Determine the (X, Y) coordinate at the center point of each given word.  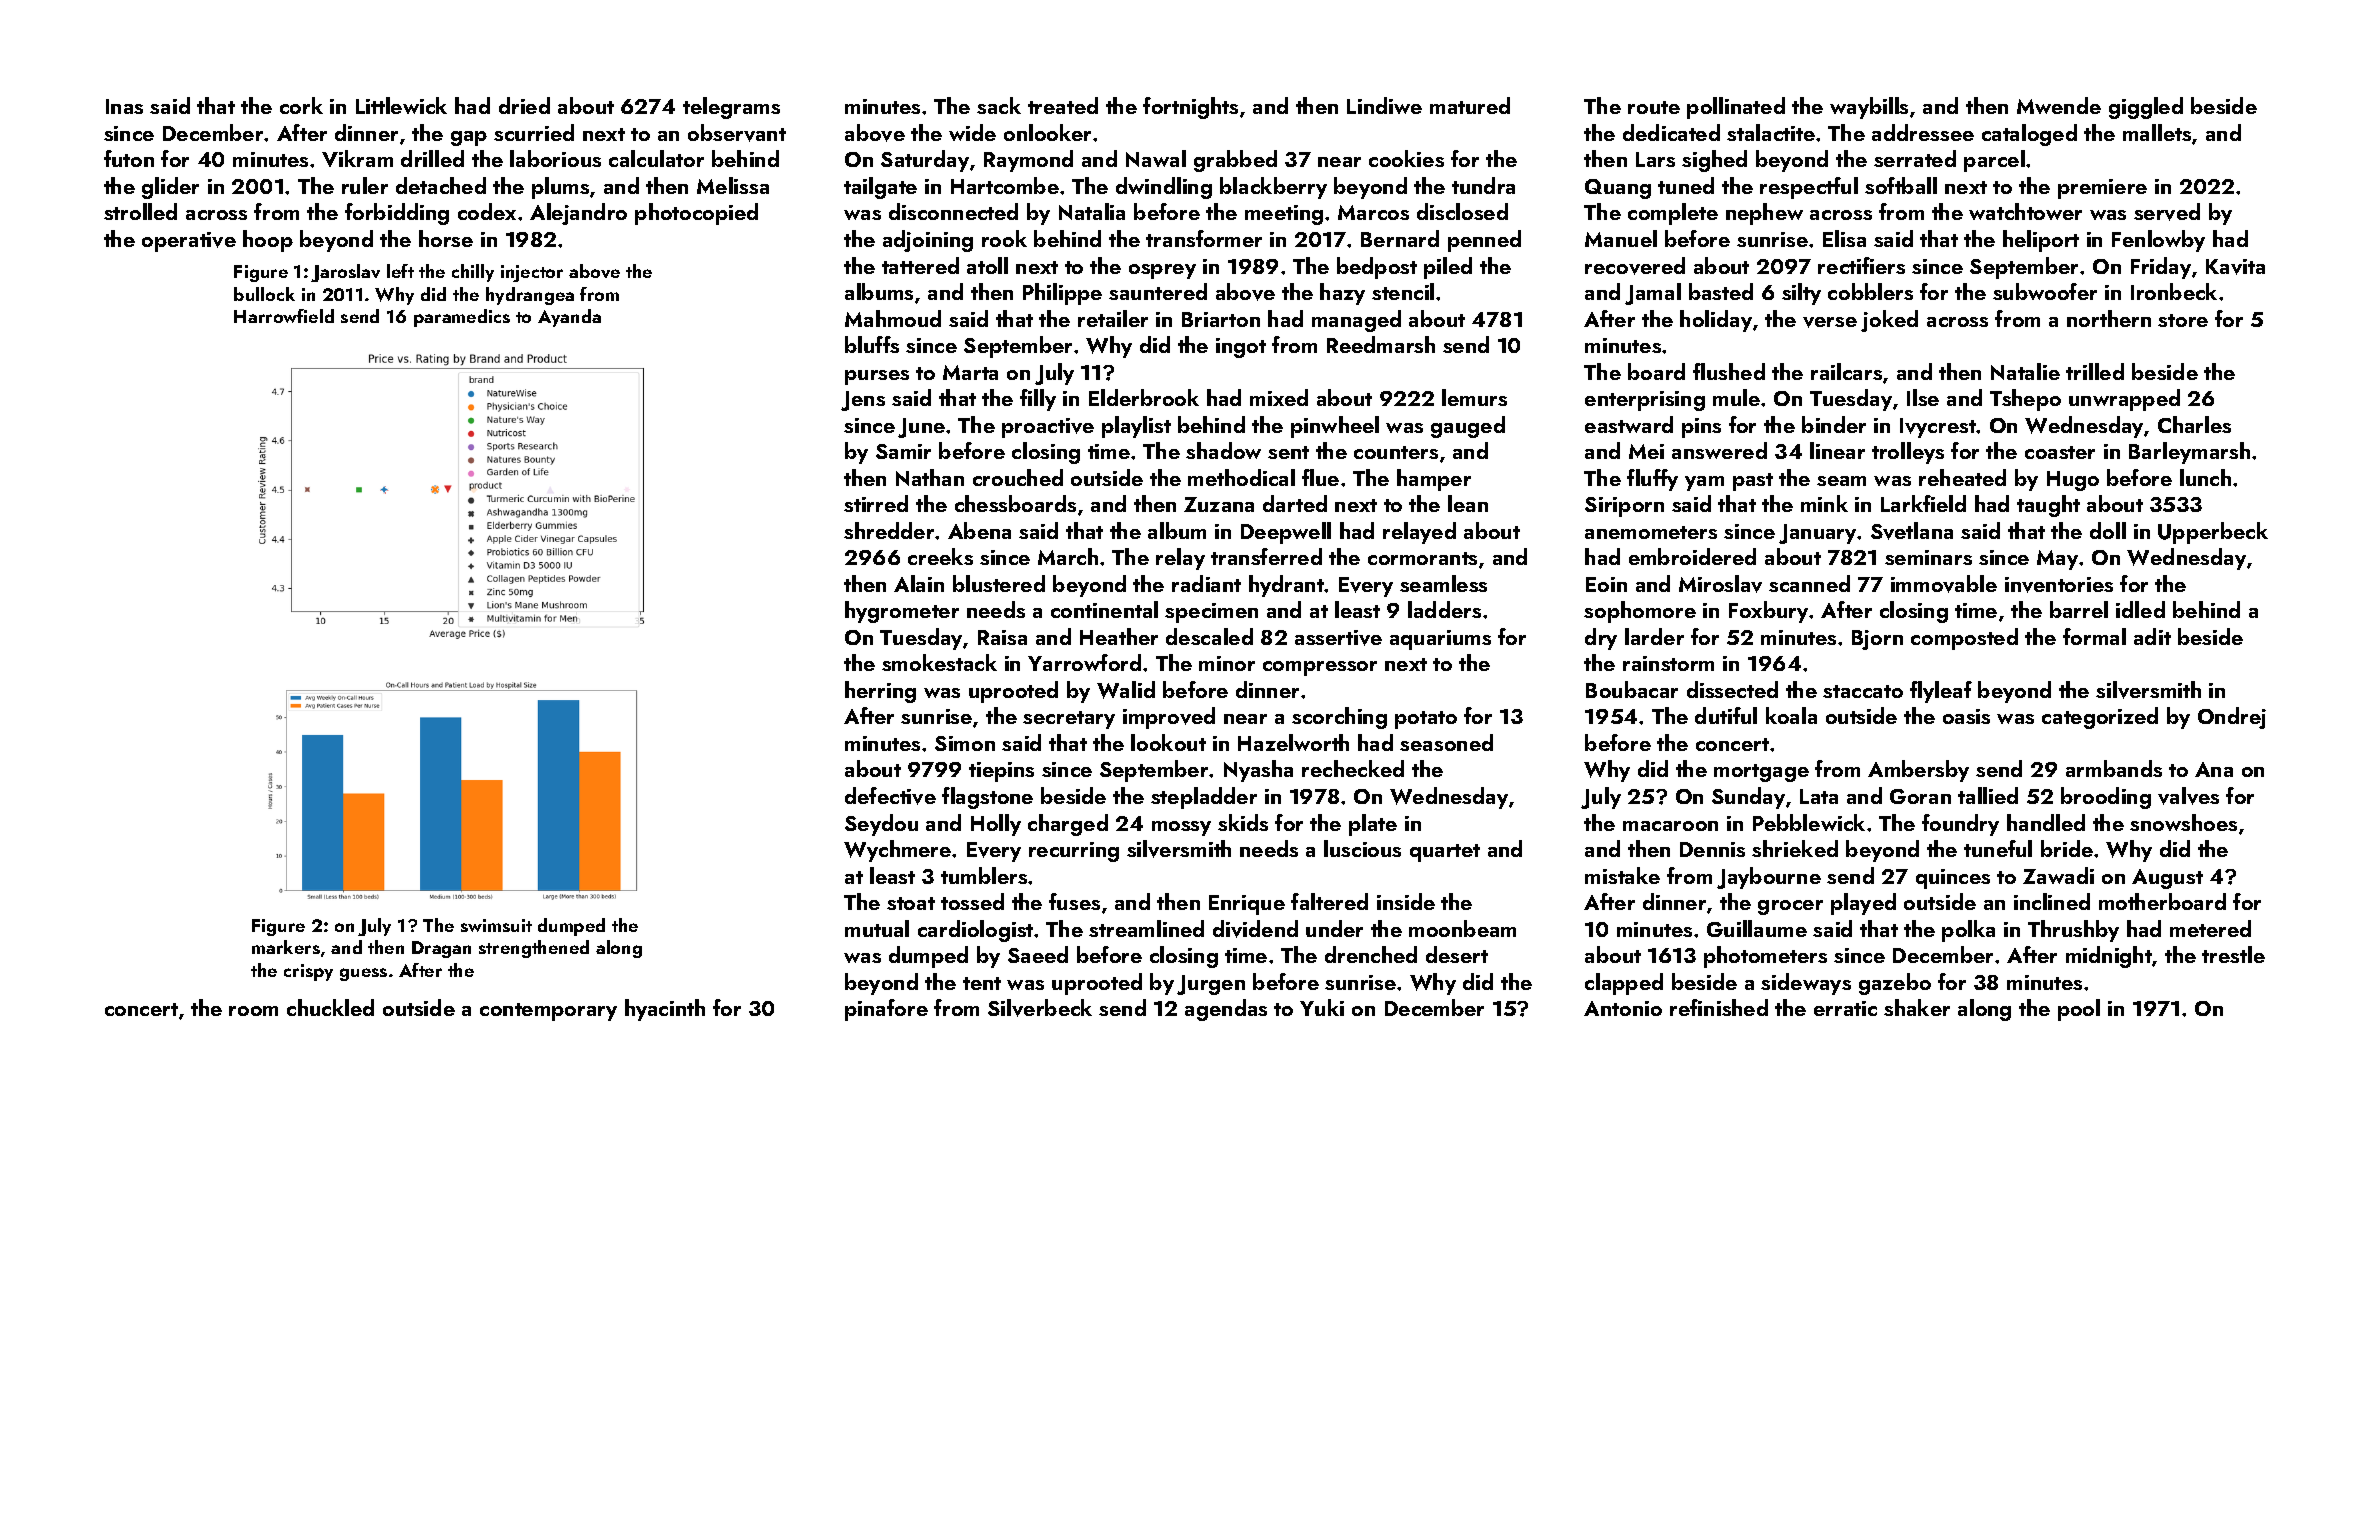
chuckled (330, 1007)
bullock (264, 294)
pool (2079, 1010)
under (1334, 928)
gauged (1468, 427)
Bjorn (1877, 640)
